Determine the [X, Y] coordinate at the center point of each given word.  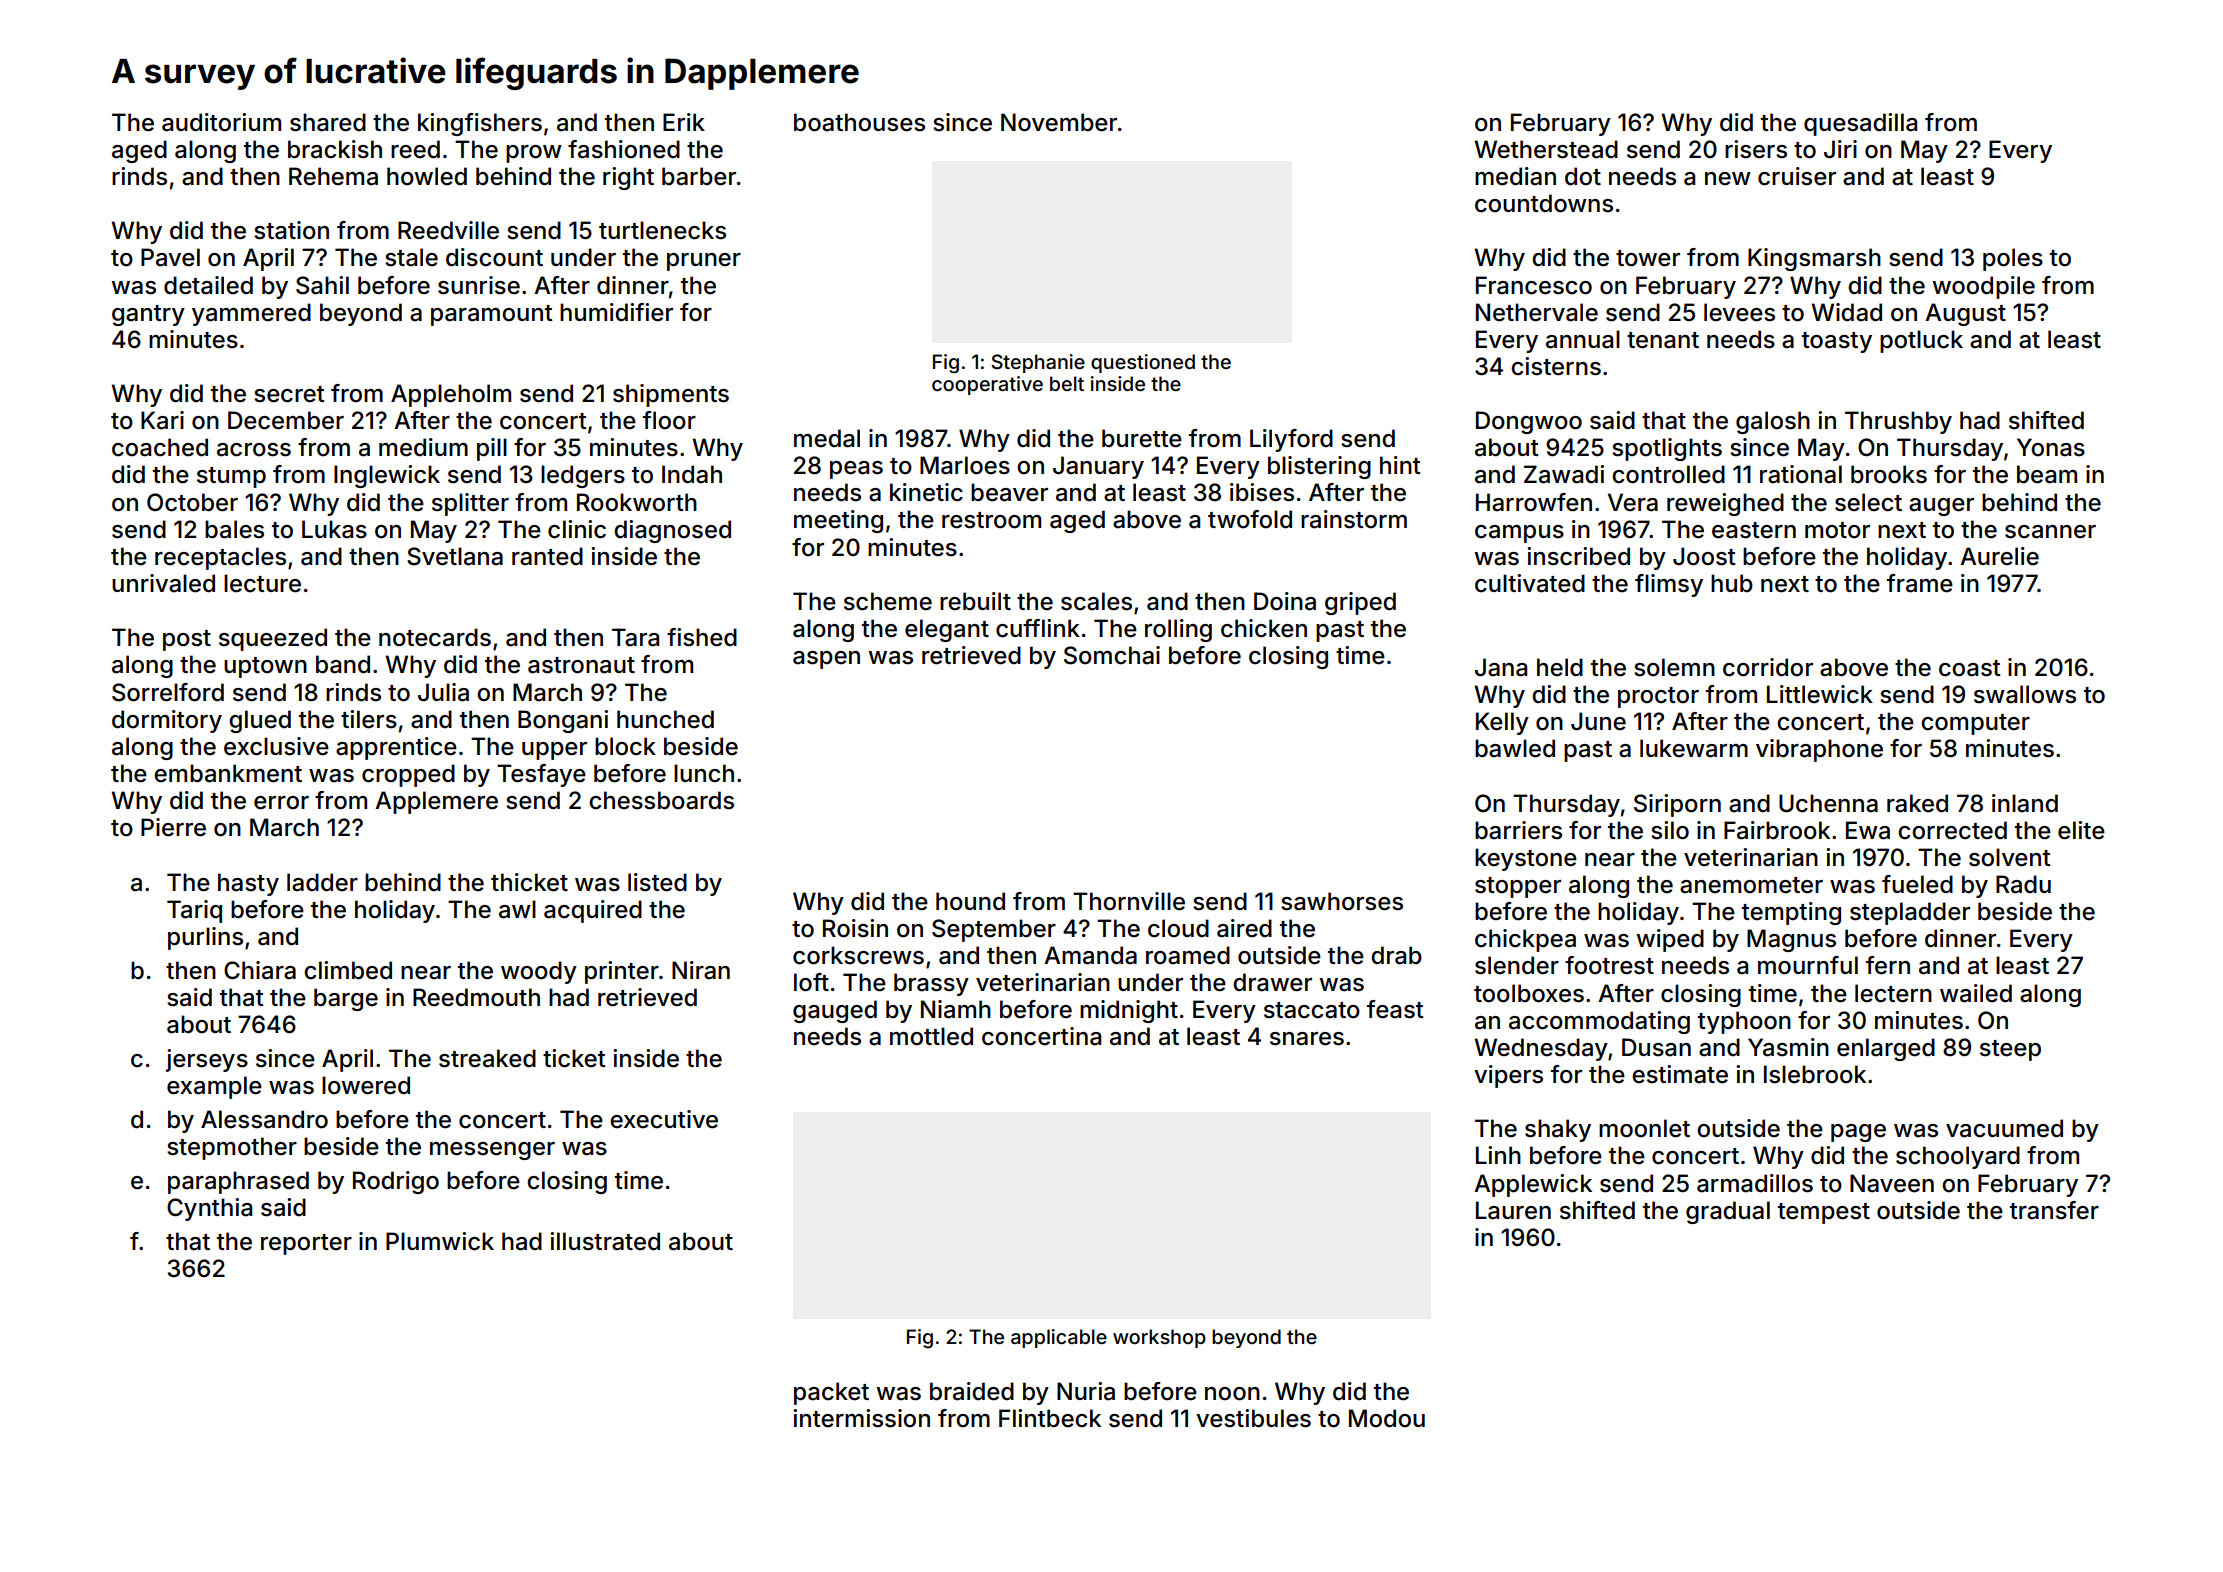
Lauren [1513, 1210]
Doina [1285, 601]
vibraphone [1819, 750]
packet [831, 1393]
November [1059, 122]
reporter [306, 1244]
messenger [492, 1151]
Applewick [1533, 1185]
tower [1648, 258]
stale [411, 257]
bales [234, 529]
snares [1307, 1039]
